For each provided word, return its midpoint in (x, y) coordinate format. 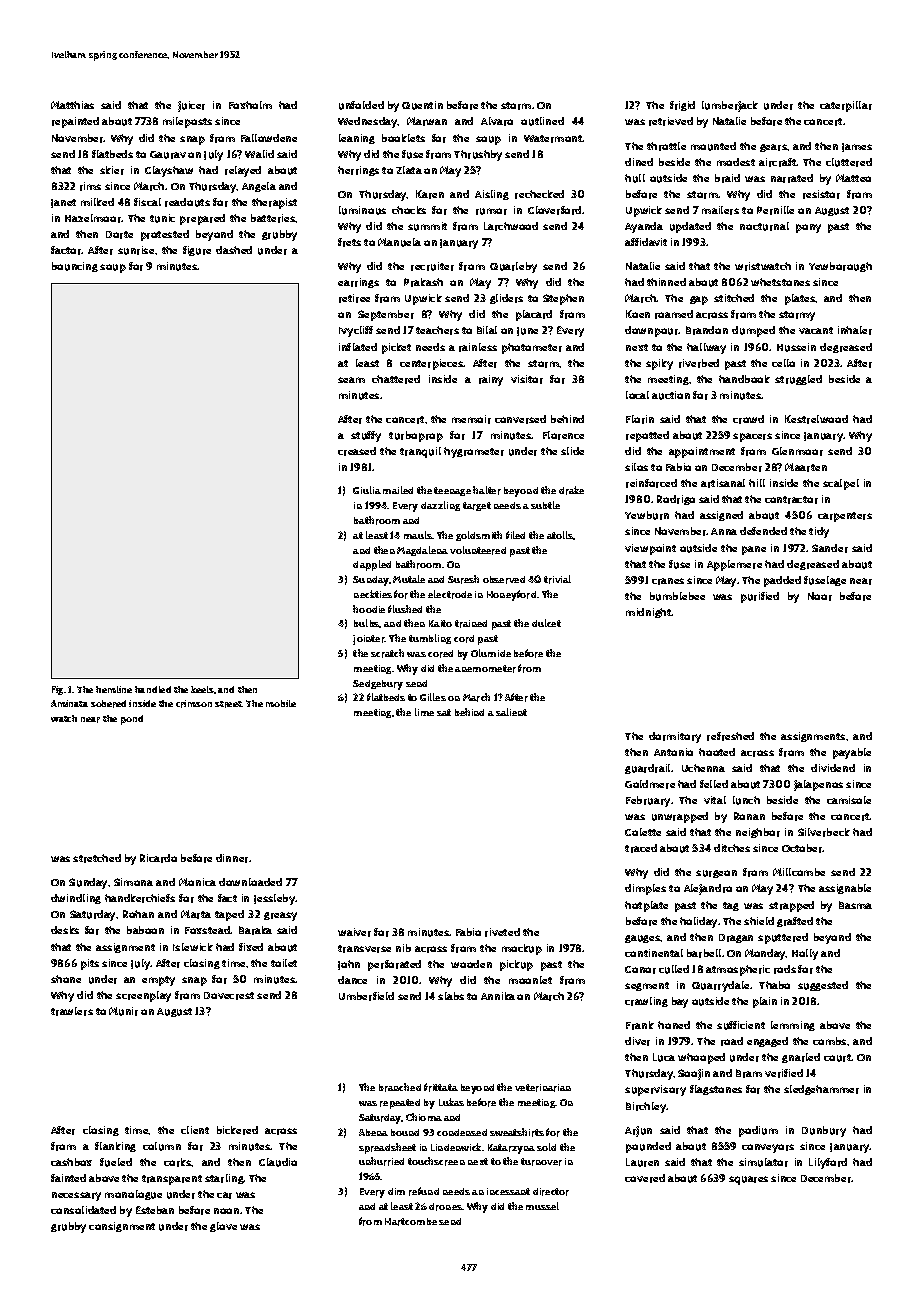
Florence (563, 435)
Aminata (69, 703)
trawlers (72, 1011)
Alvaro (497, 121)
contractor (791, 500)
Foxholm (250, 105)
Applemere (734, 565)
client (195, 1130)
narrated (792, 178)
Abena (373, 1132)
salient (511, 712)
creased (357, 451)
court (838, 1058)
